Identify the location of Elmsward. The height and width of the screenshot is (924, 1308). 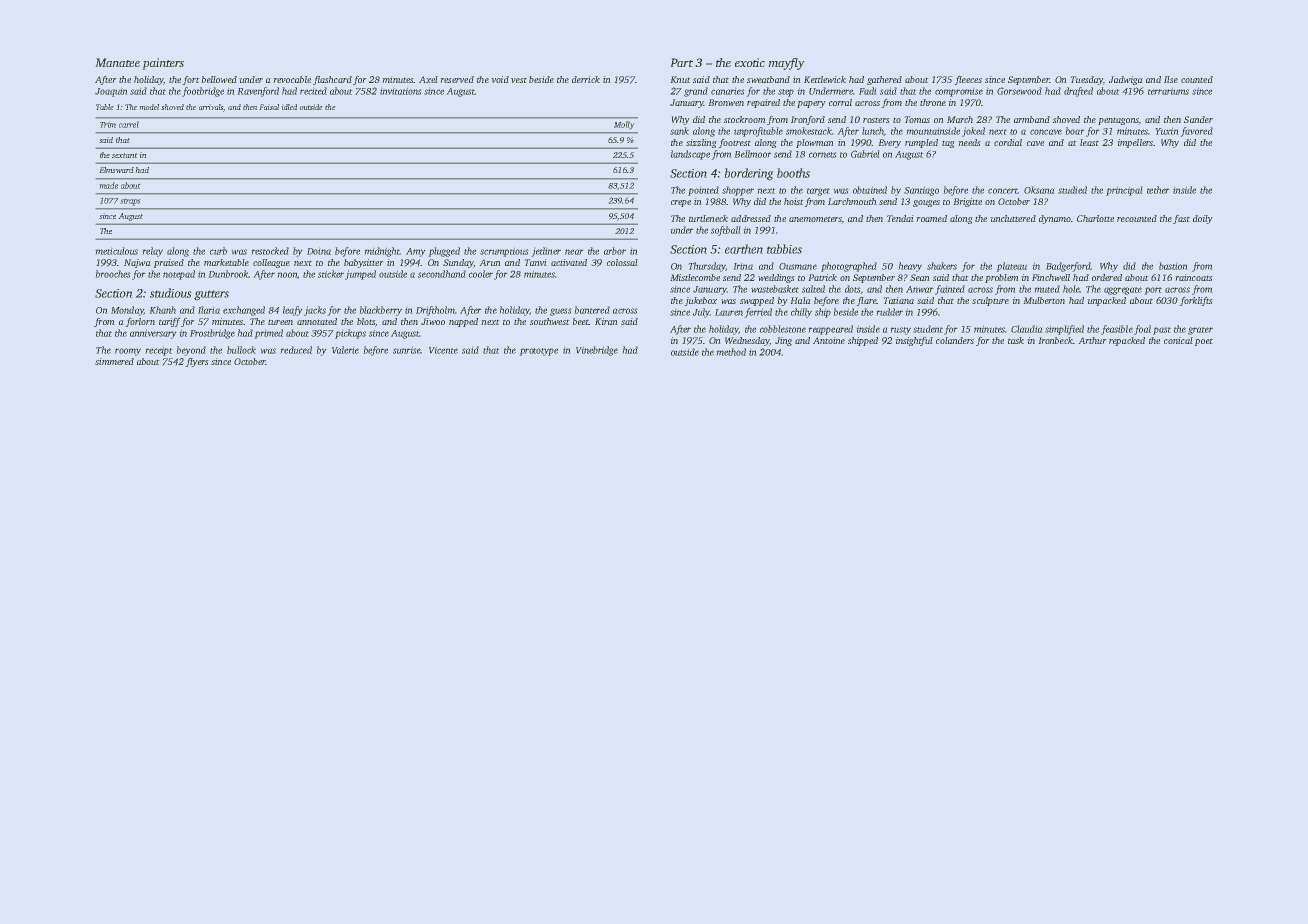
(116, 170).
